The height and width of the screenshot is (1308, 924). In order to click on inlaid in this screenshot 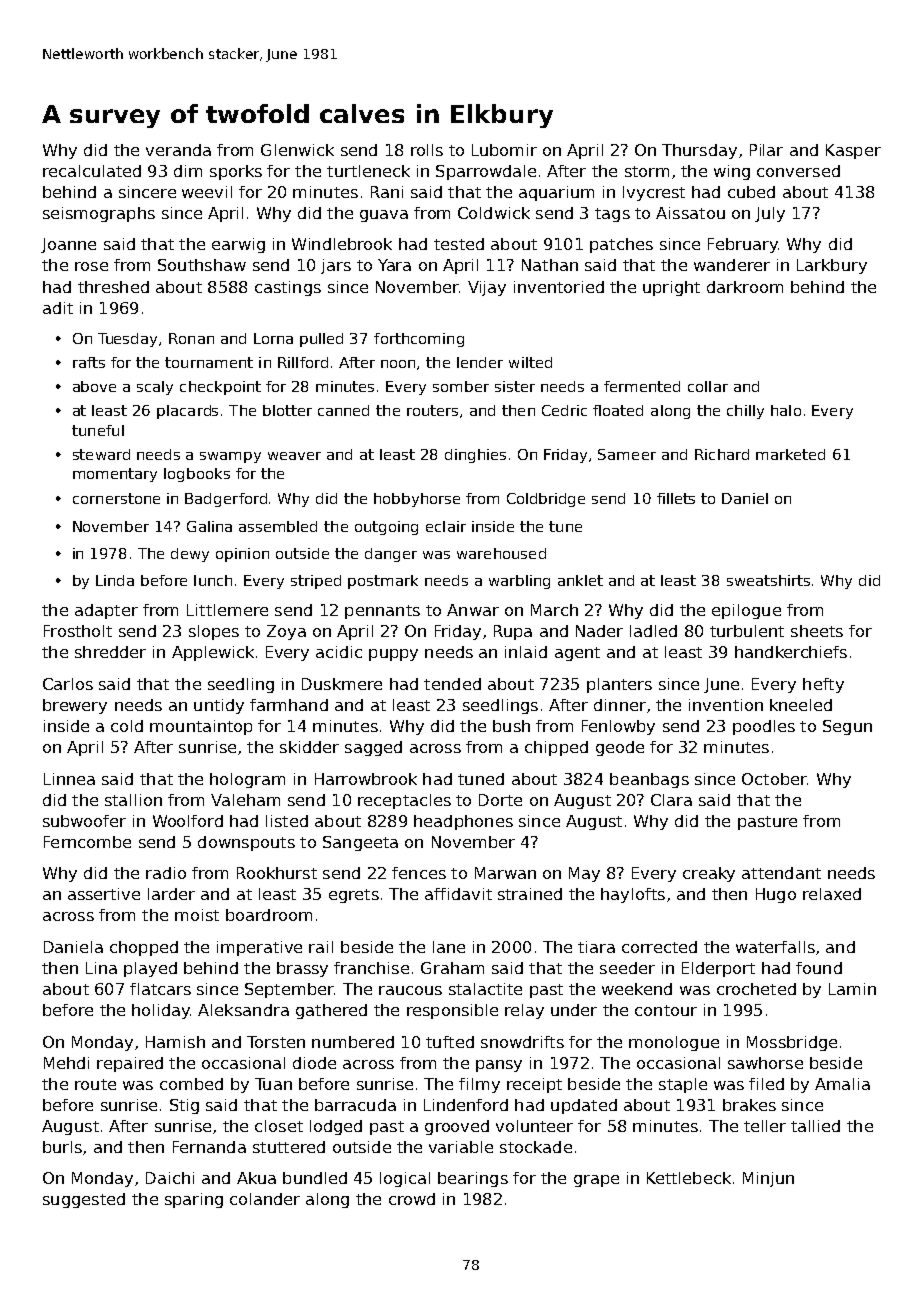, I will do `click(526, 652)`.
